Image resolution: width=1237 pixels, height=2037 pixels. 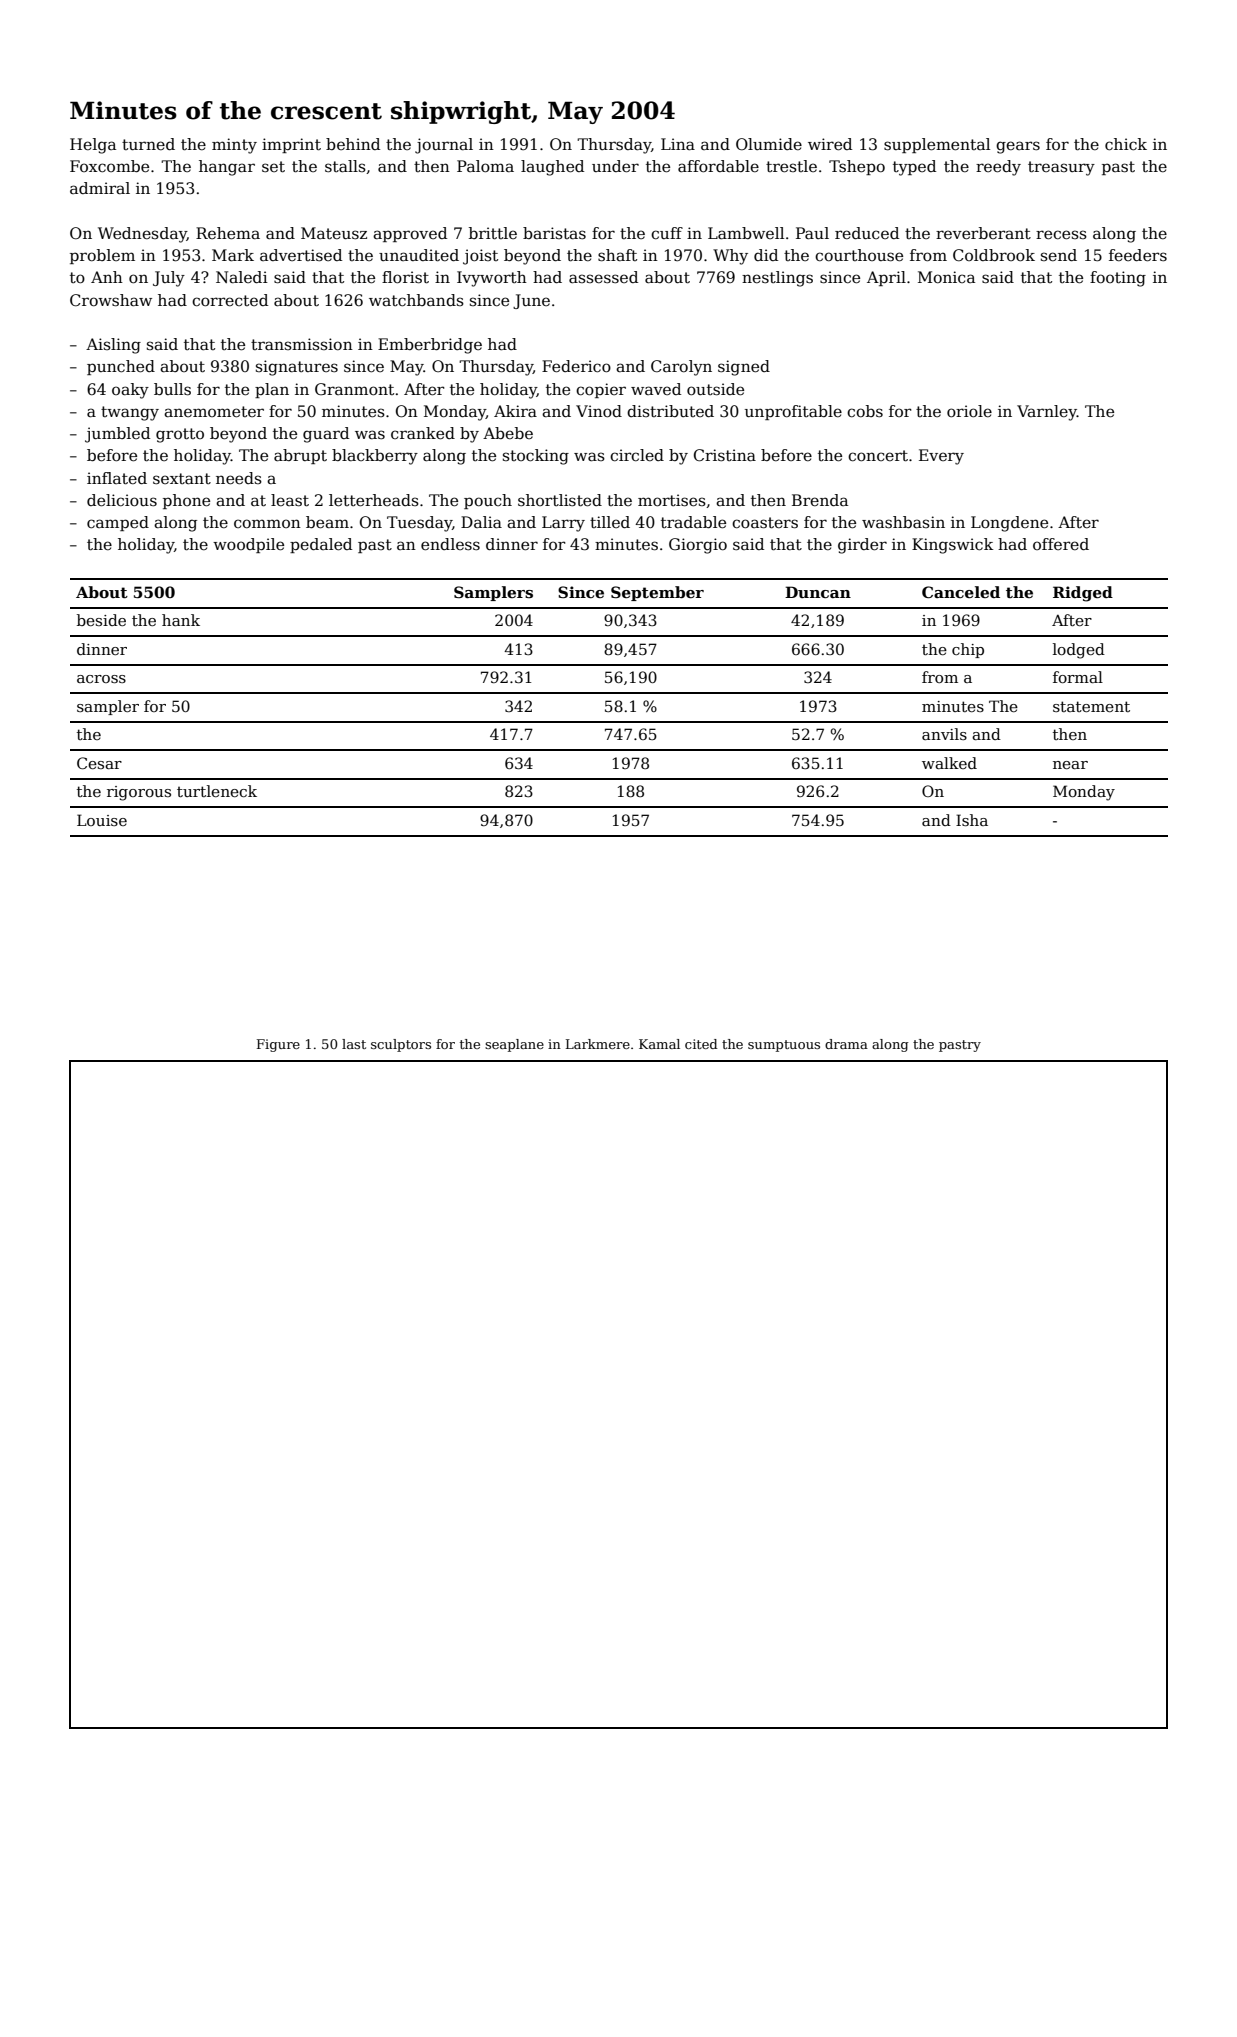 I want to click on stalls, so click(x=345, y=166).
